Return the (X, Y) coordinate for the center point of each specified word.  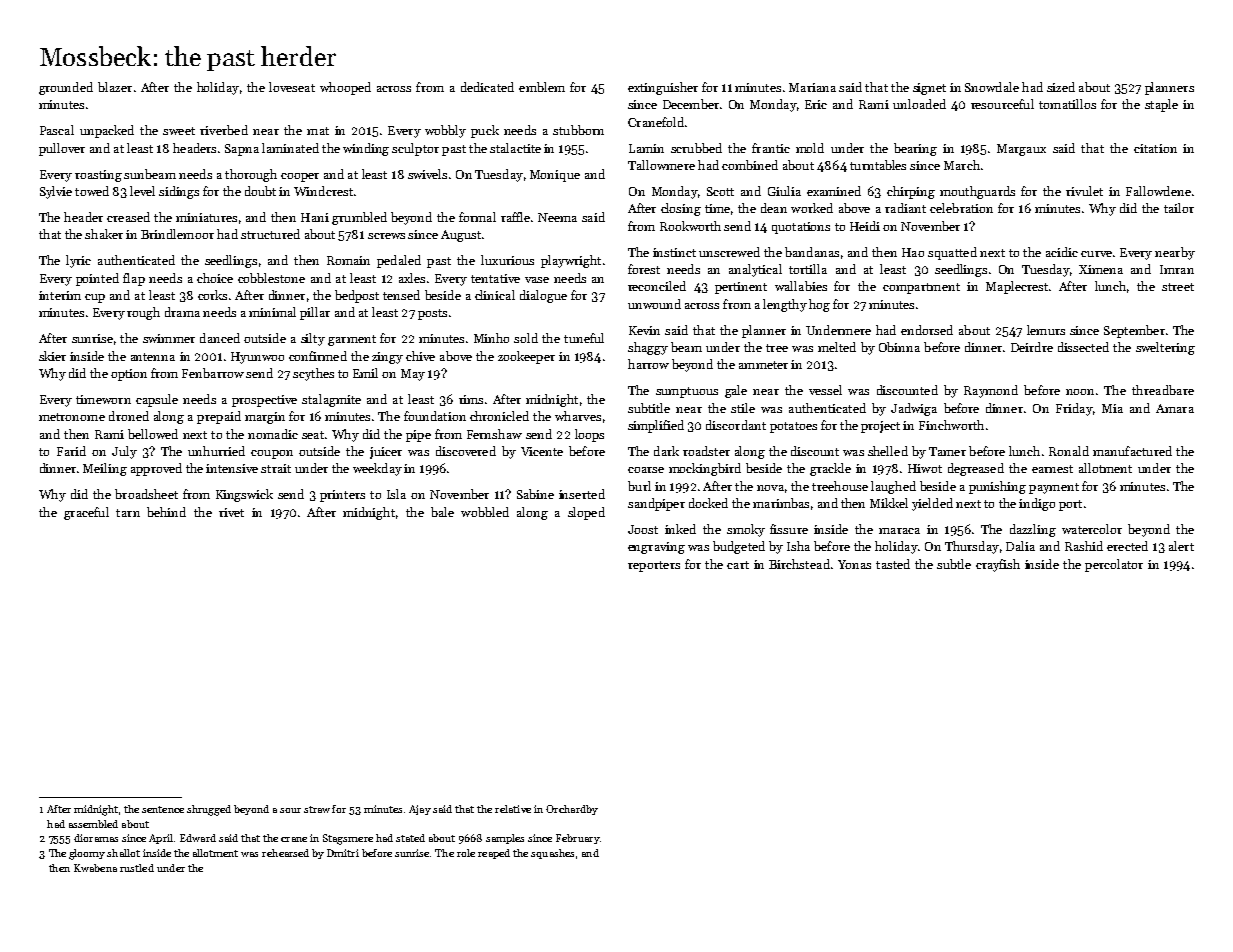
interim (60, 295)
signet (929, 89)
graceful (86, 513)
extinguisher (663, 88)
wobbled (485, 512)
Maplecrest (1017, 287)
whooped (345, 88)
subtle (954, 564)
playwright (571, 261)
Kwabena (95, 868)
